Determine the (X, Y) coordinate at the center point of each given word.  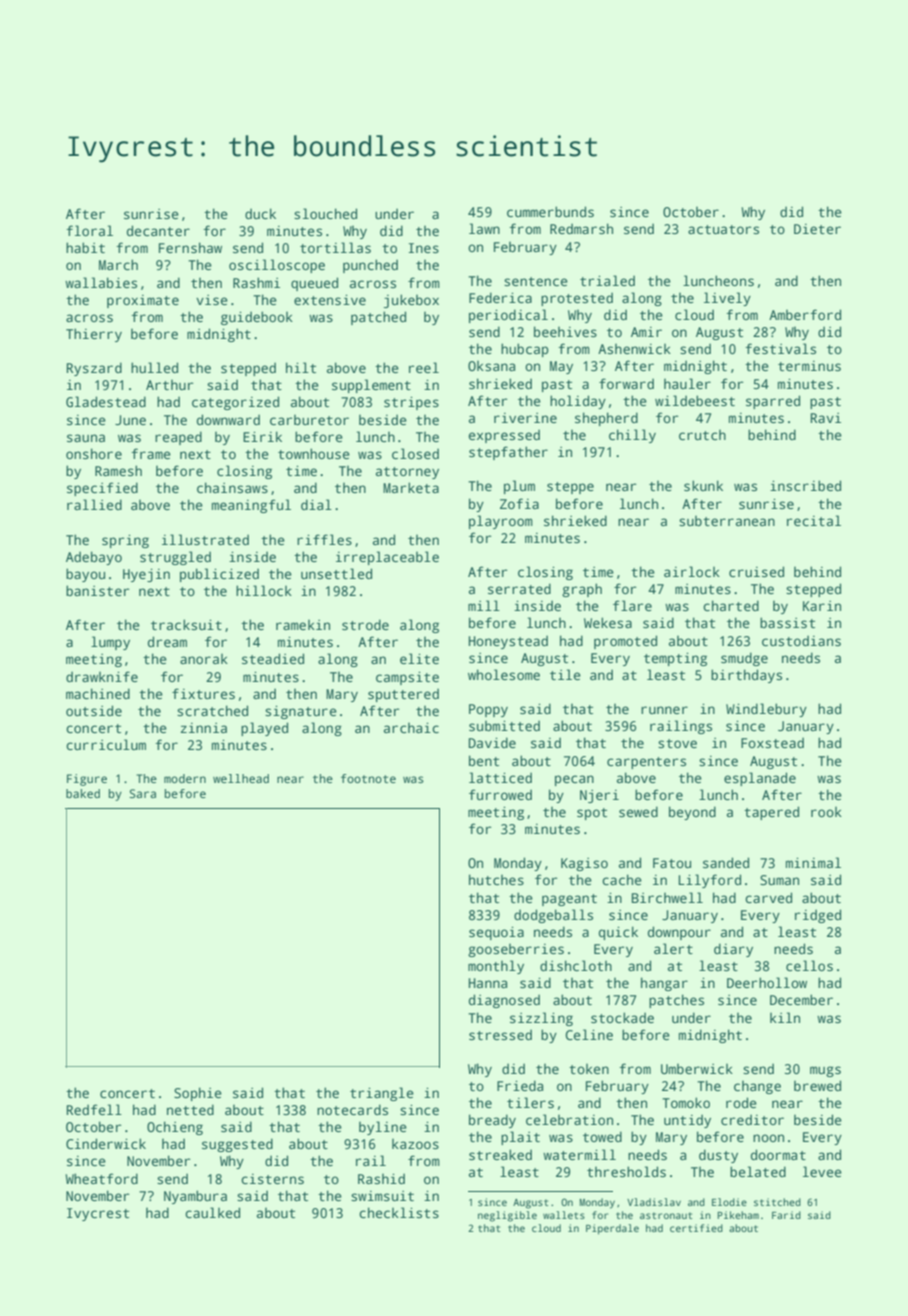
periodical (508, 316)
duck (260, 213)
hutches (496, 879)
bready (492, 1121)
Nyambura (195, 1197)
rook (826, 812)
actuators (723, 229)
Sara (142, 793)
